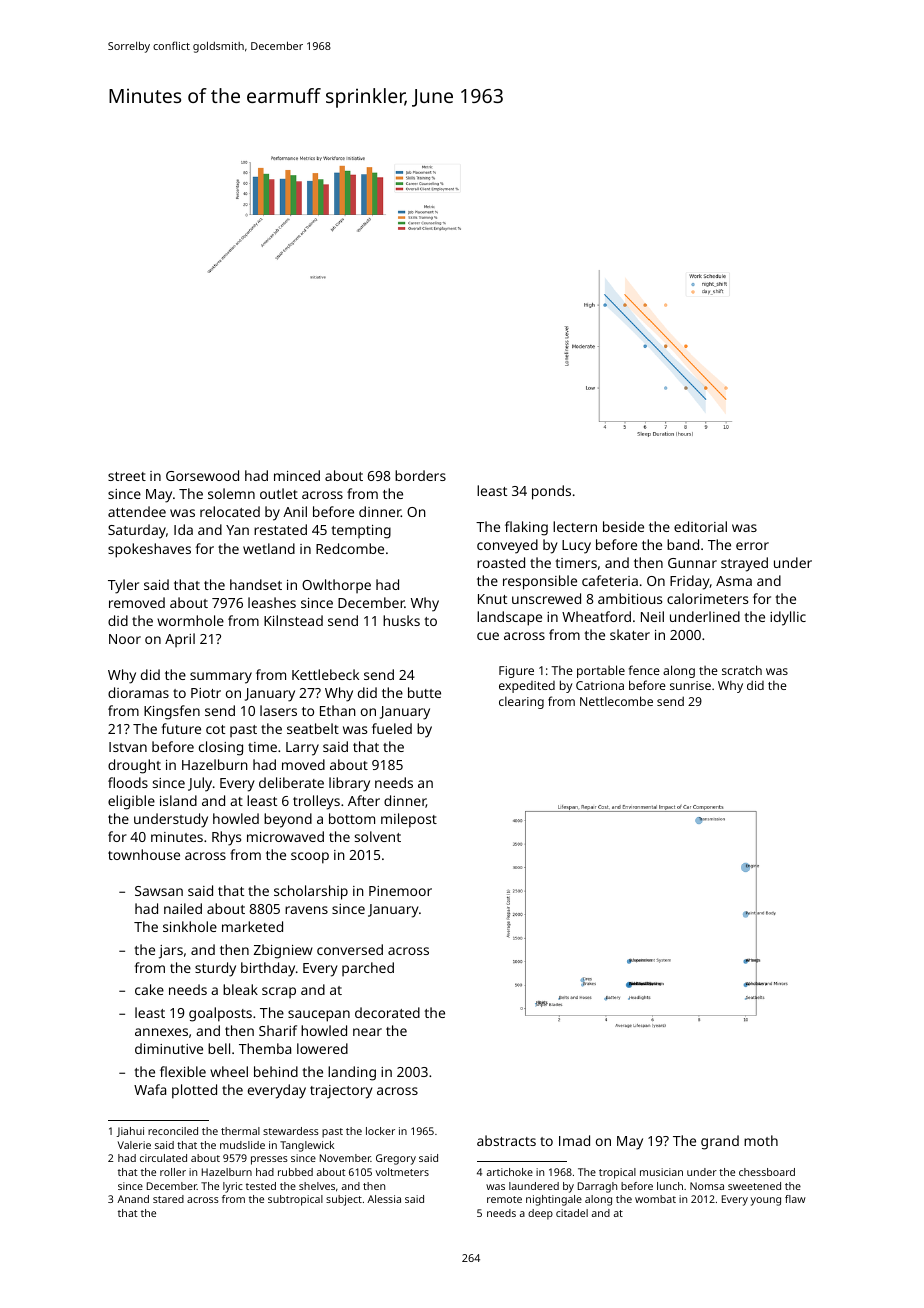 The height and width of the screenshot is (1308, 924). What do you see at coordinates (720, 1142) in the screenshot?
I see `grand` at bounding box center [720, 1142].
